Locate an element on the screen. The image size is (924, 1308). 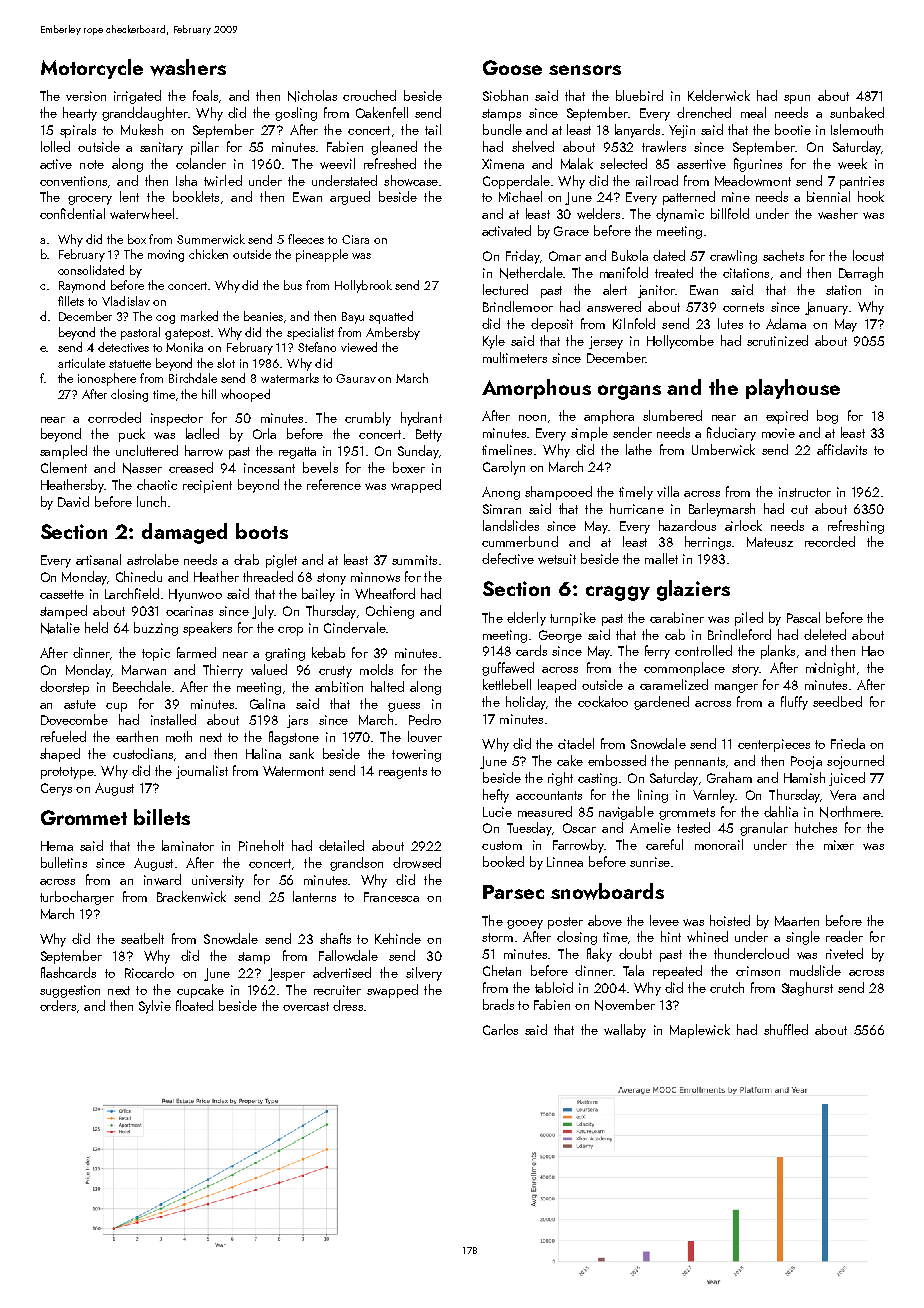
weevil is located at coordinates (337, 163).
